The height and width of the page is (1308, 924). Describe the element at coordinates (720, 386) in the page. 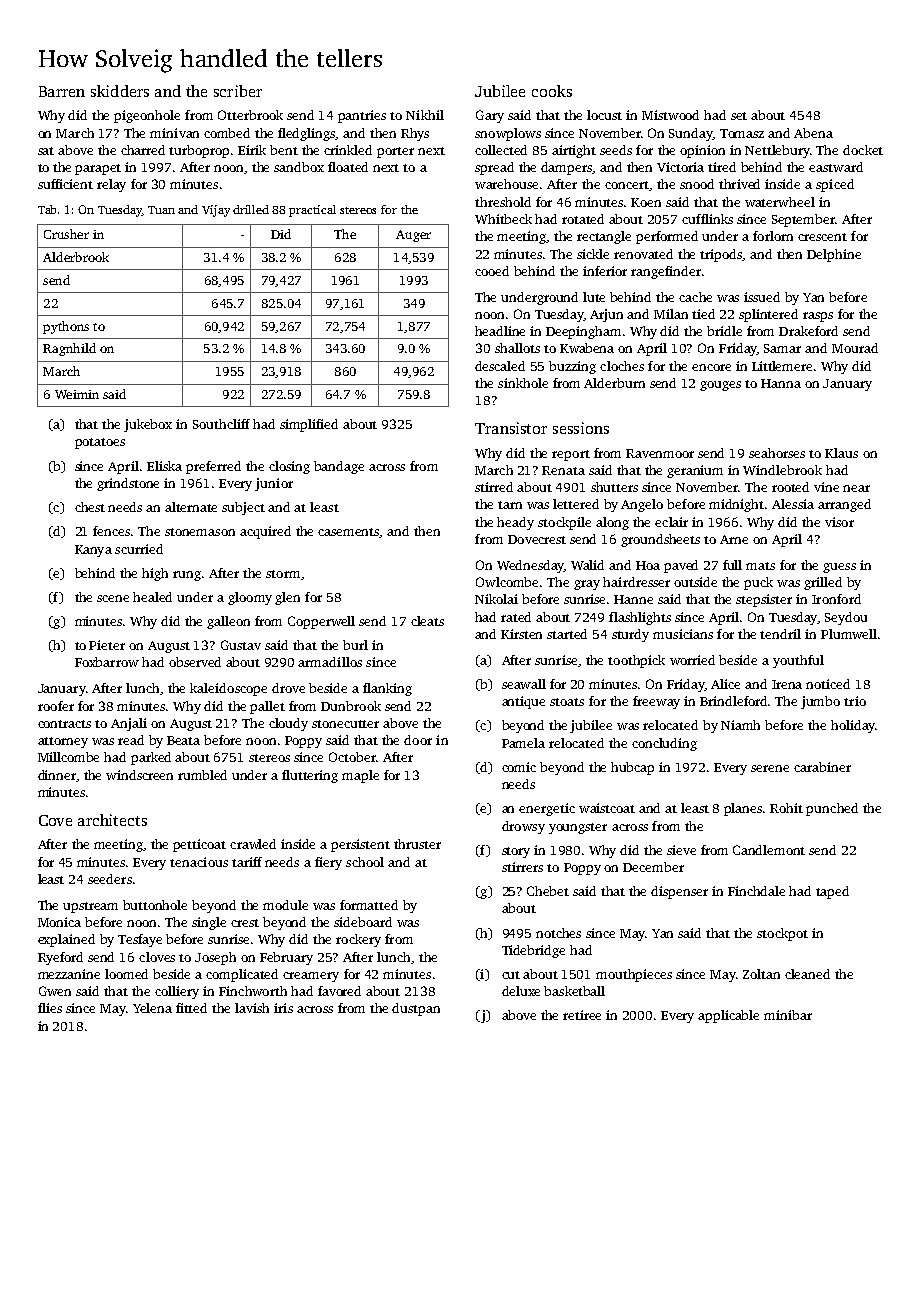

I see `gouges` at that location.
